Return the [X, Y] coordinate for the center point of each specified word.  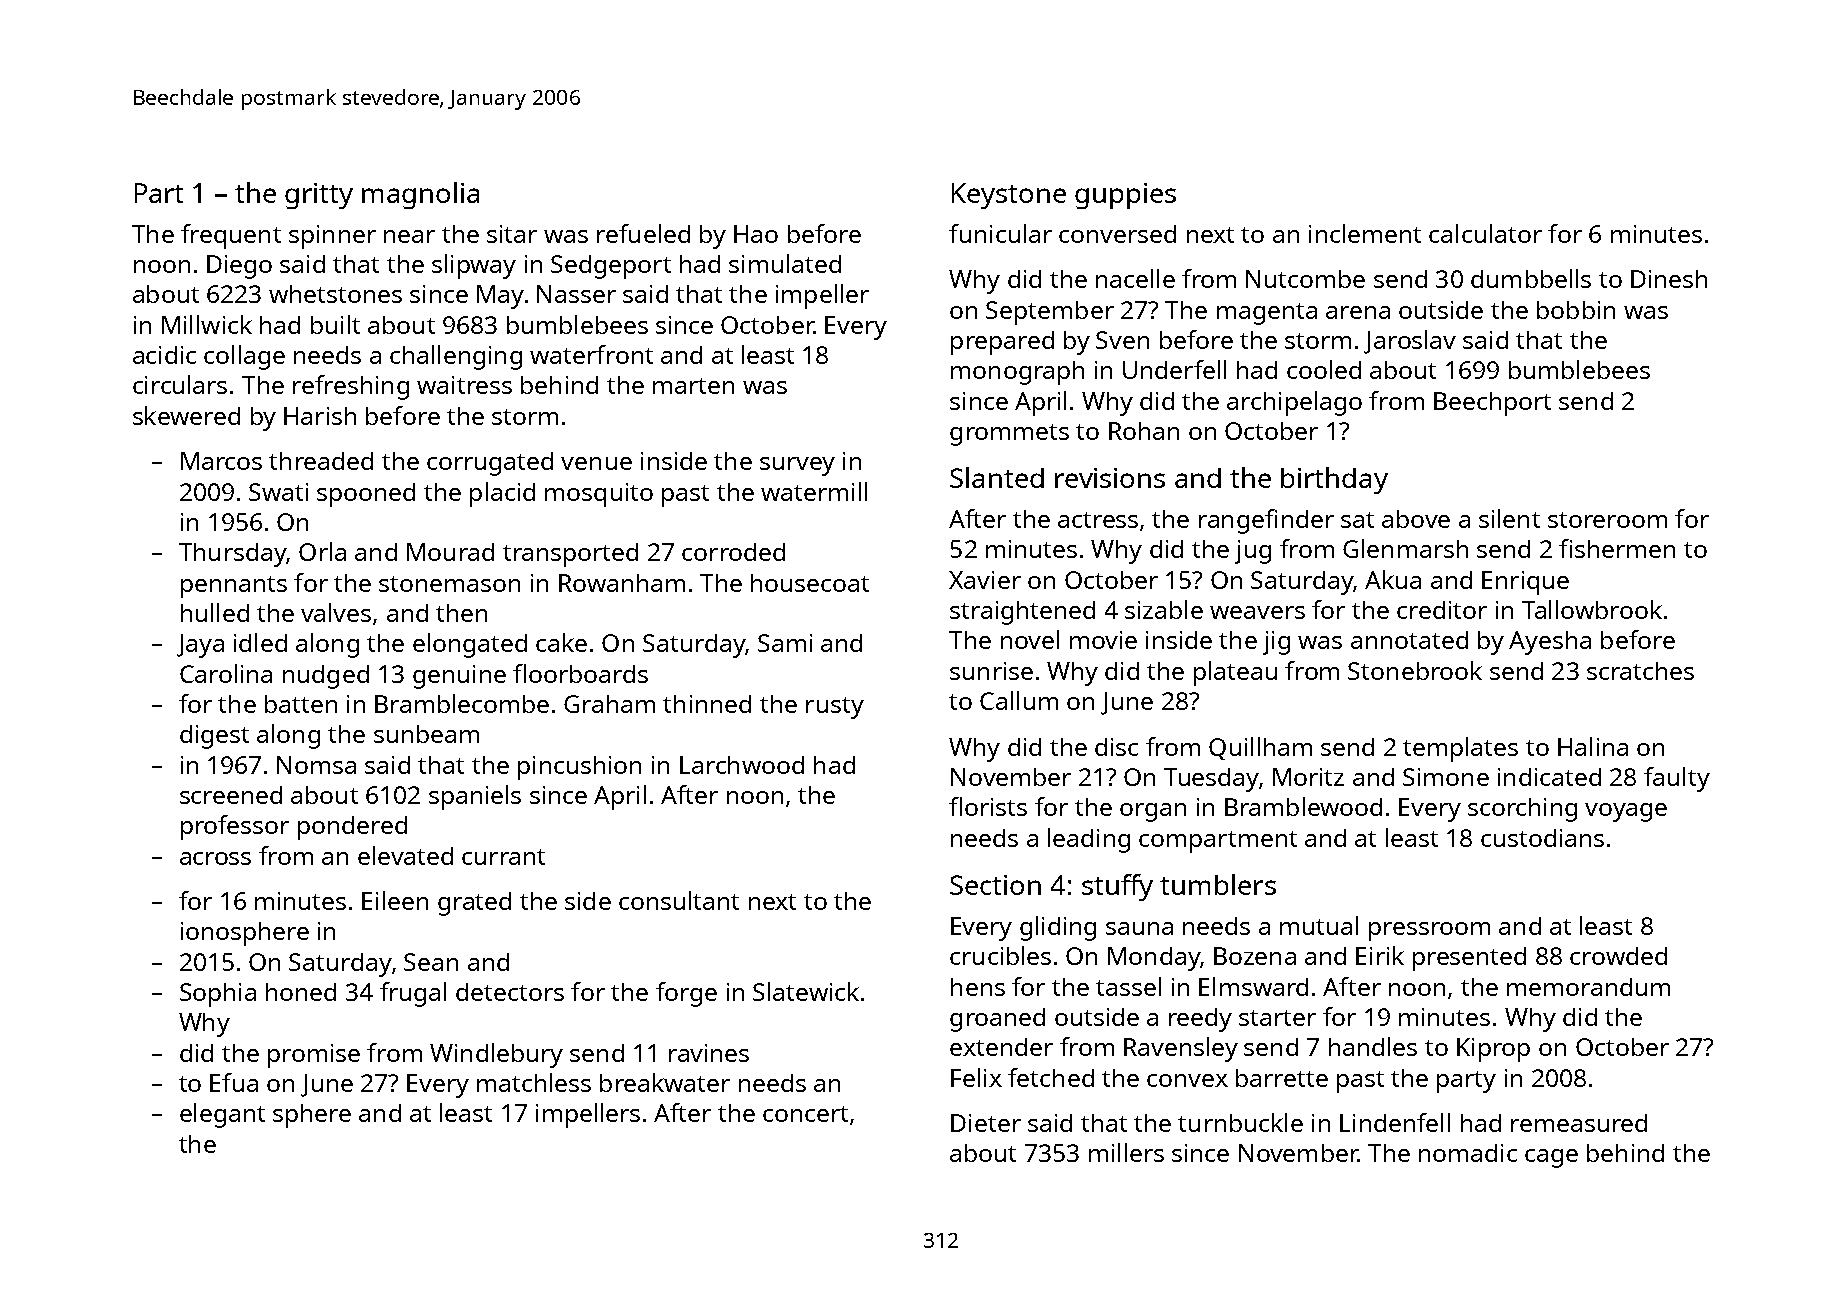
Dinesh [1669, 279]
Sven [1122, 340]
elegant [222, 1115]
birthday [1334, 480]
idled [260, 642]
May [500, 297]
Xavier [985, 580]
